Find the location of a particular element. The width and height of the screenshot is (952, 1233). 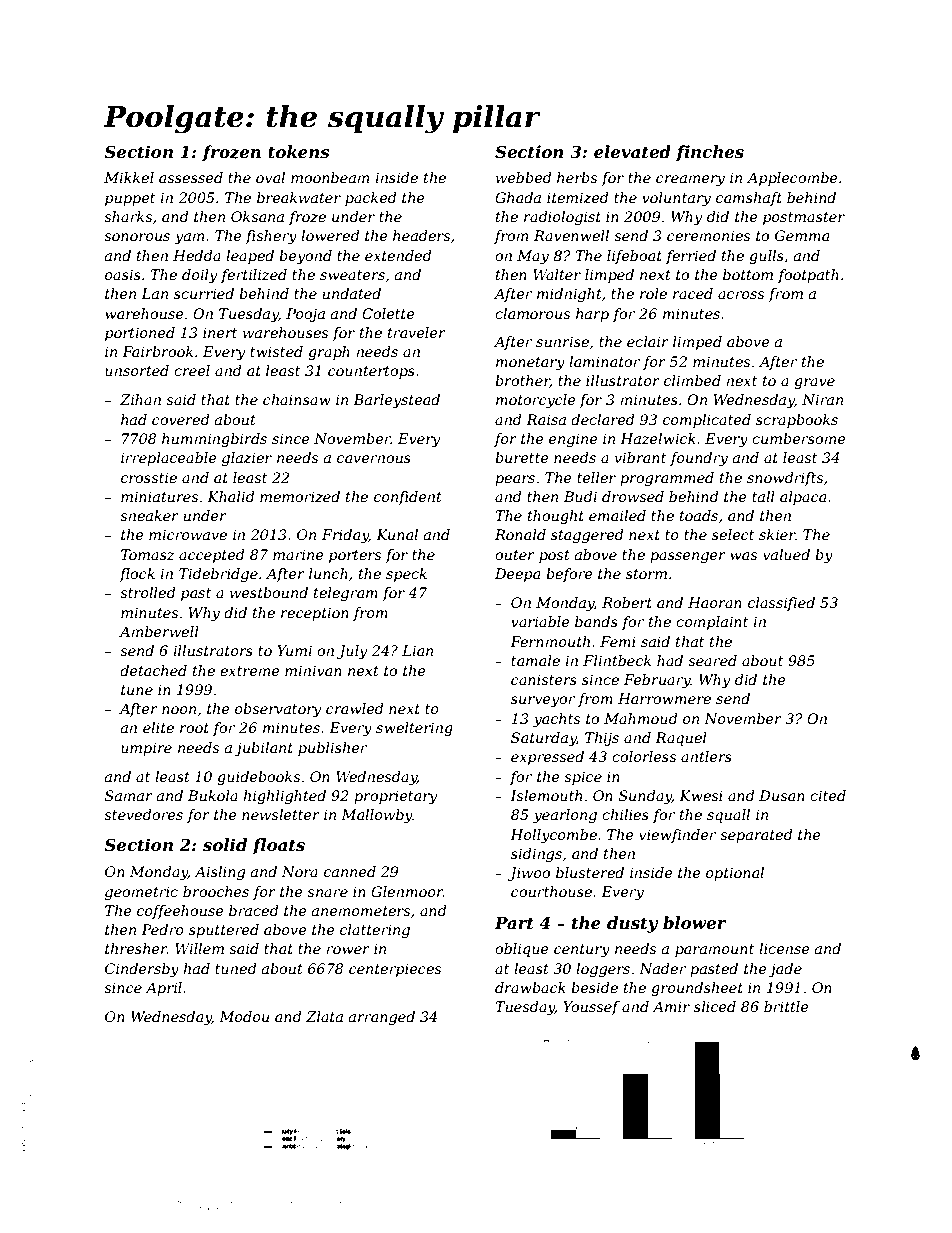

Ghada is located at coordinates (518, 197).
